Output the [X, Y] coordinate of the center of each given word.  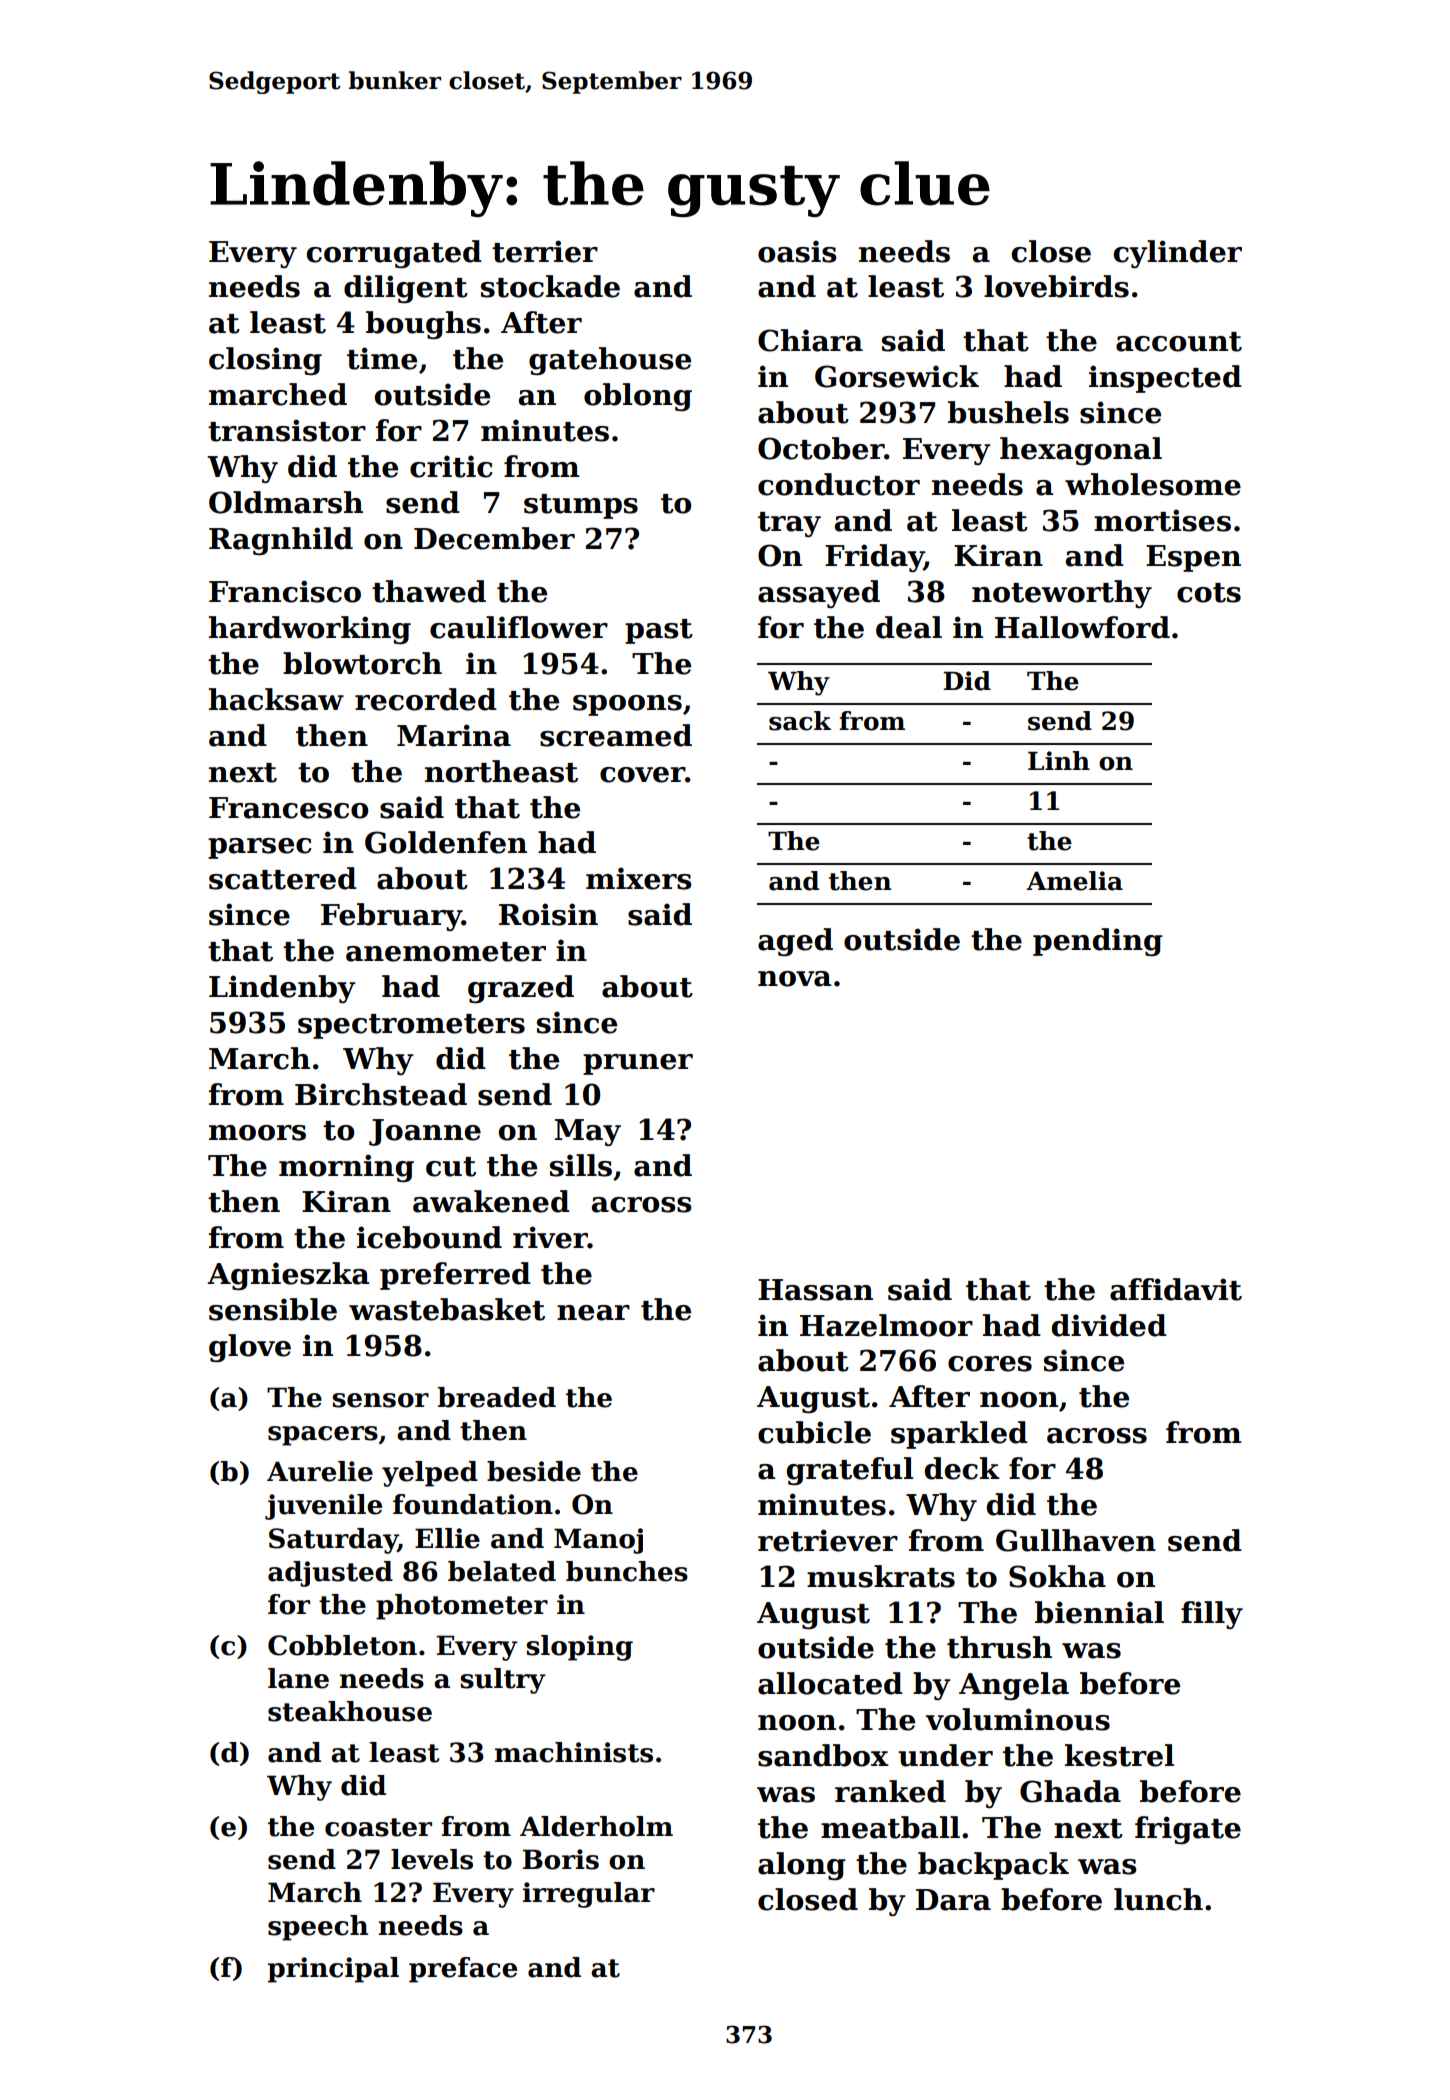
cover [642, 775]
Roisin [548, 914]
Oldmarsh [286, 502]
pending [1098, 942]
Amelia [1074, 881]
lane [298, 1678]
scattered [283, 878]
